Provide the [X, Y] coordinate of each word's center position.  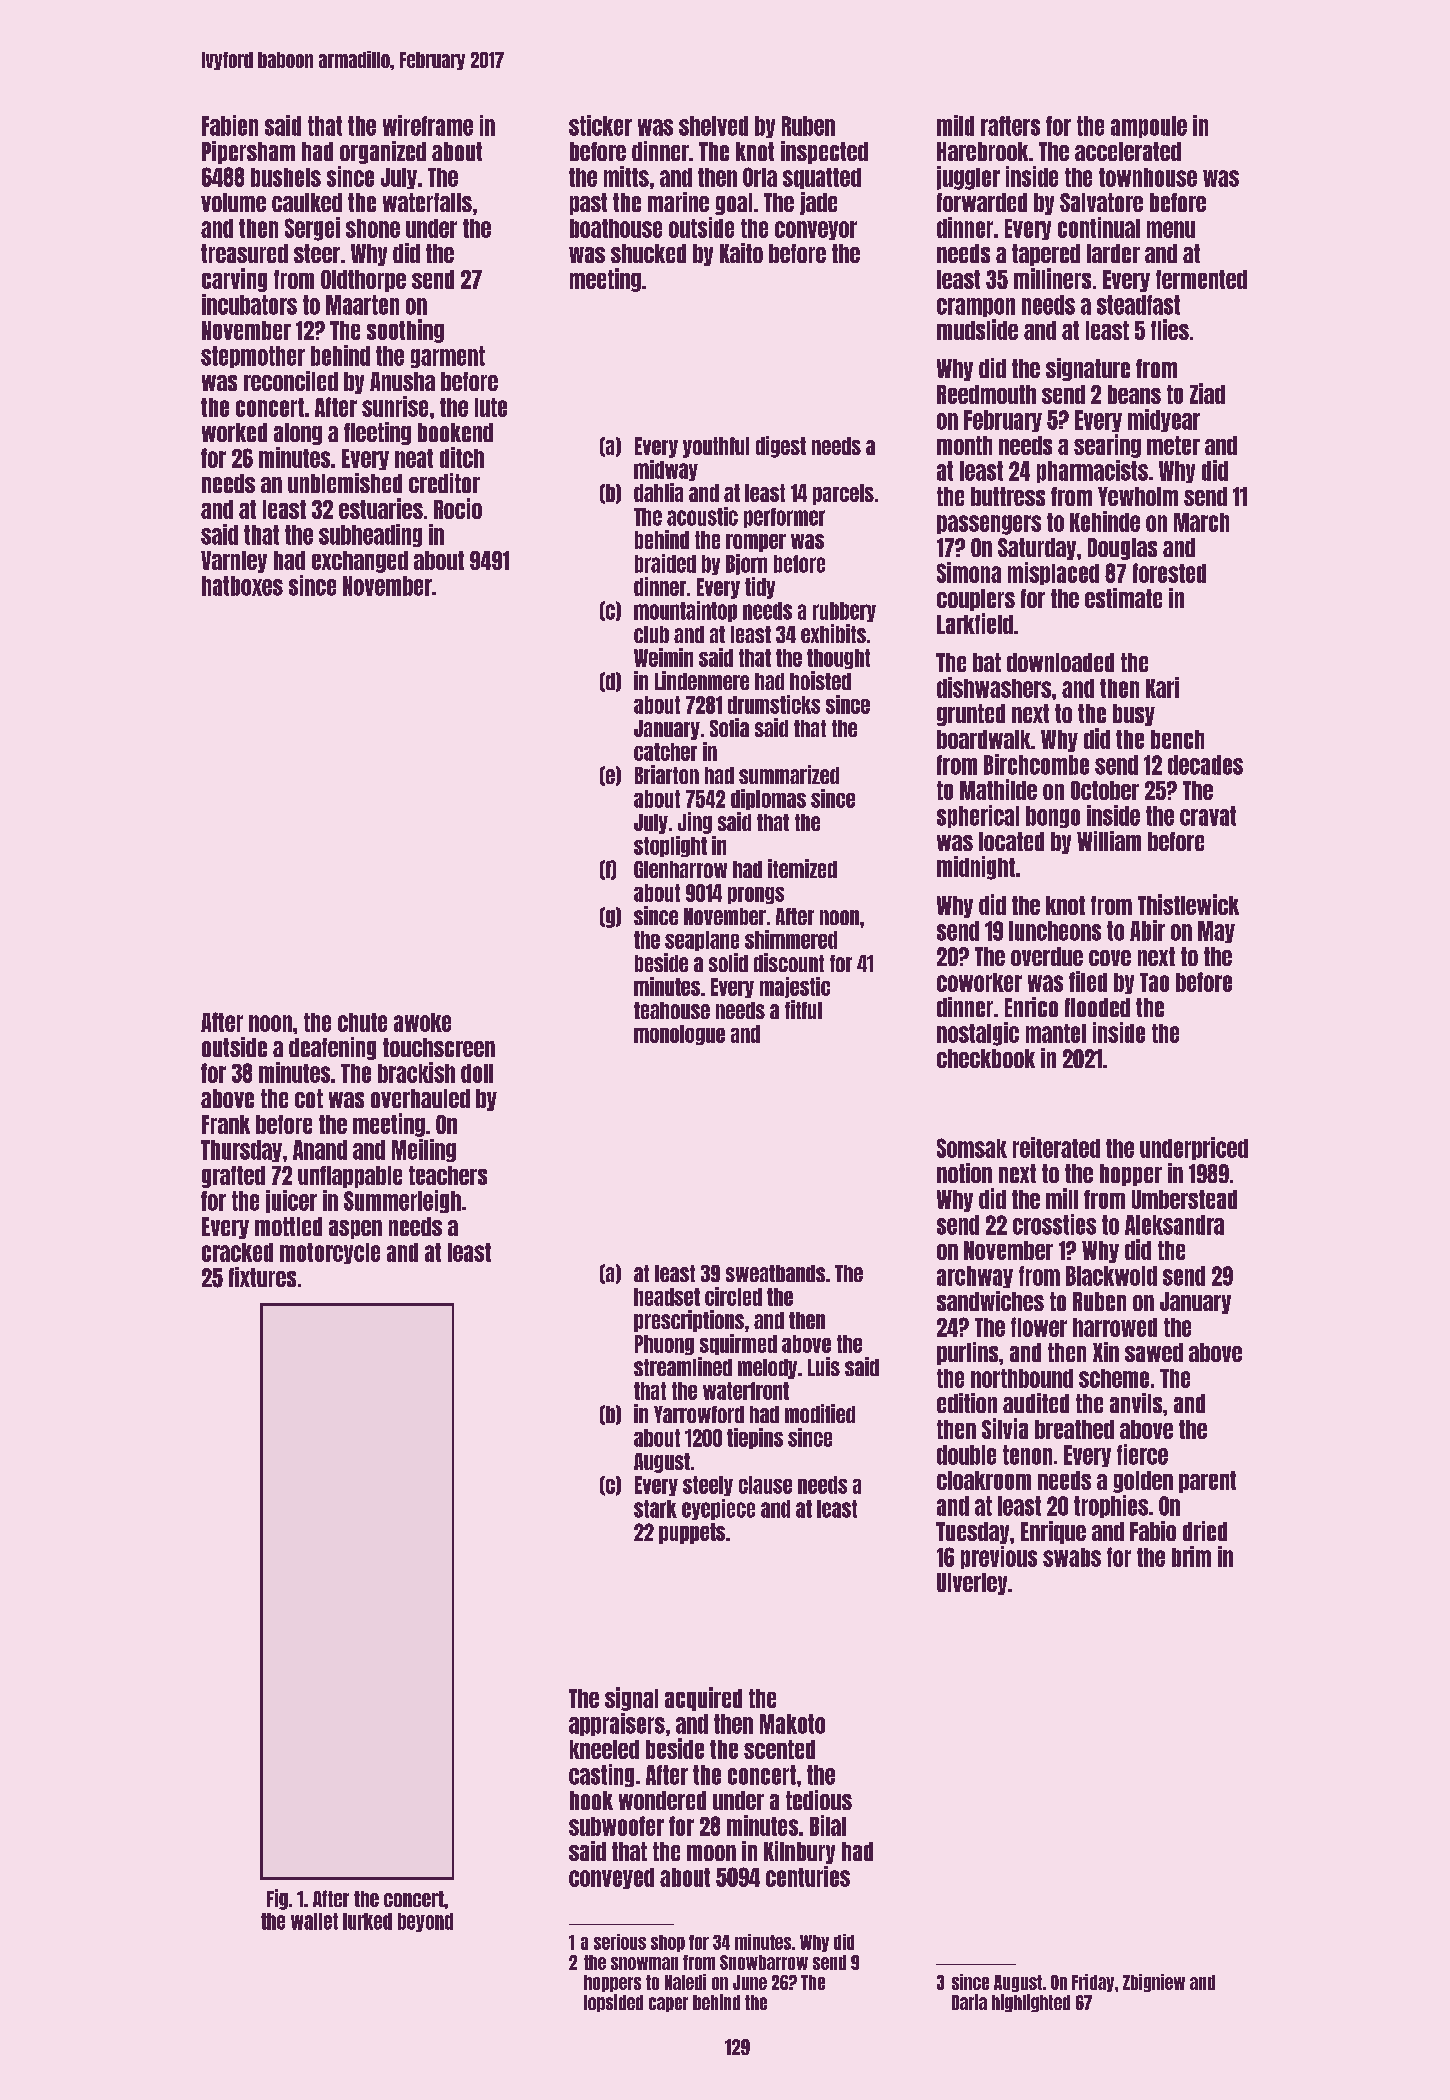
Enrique [1053, 1532]
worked [234, 432]
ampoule [1149, 127]
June [750, 1982]
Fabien [230, 125]
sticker [600, 125]
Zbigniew [1154, 1983]
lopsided [613, 2003]
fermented [1201, 279]
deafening [332, 1048]
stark [655, 1509]
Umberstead [1184, 1199]
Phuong [664, 1345]
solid [728, 962]
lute [491, 407]
